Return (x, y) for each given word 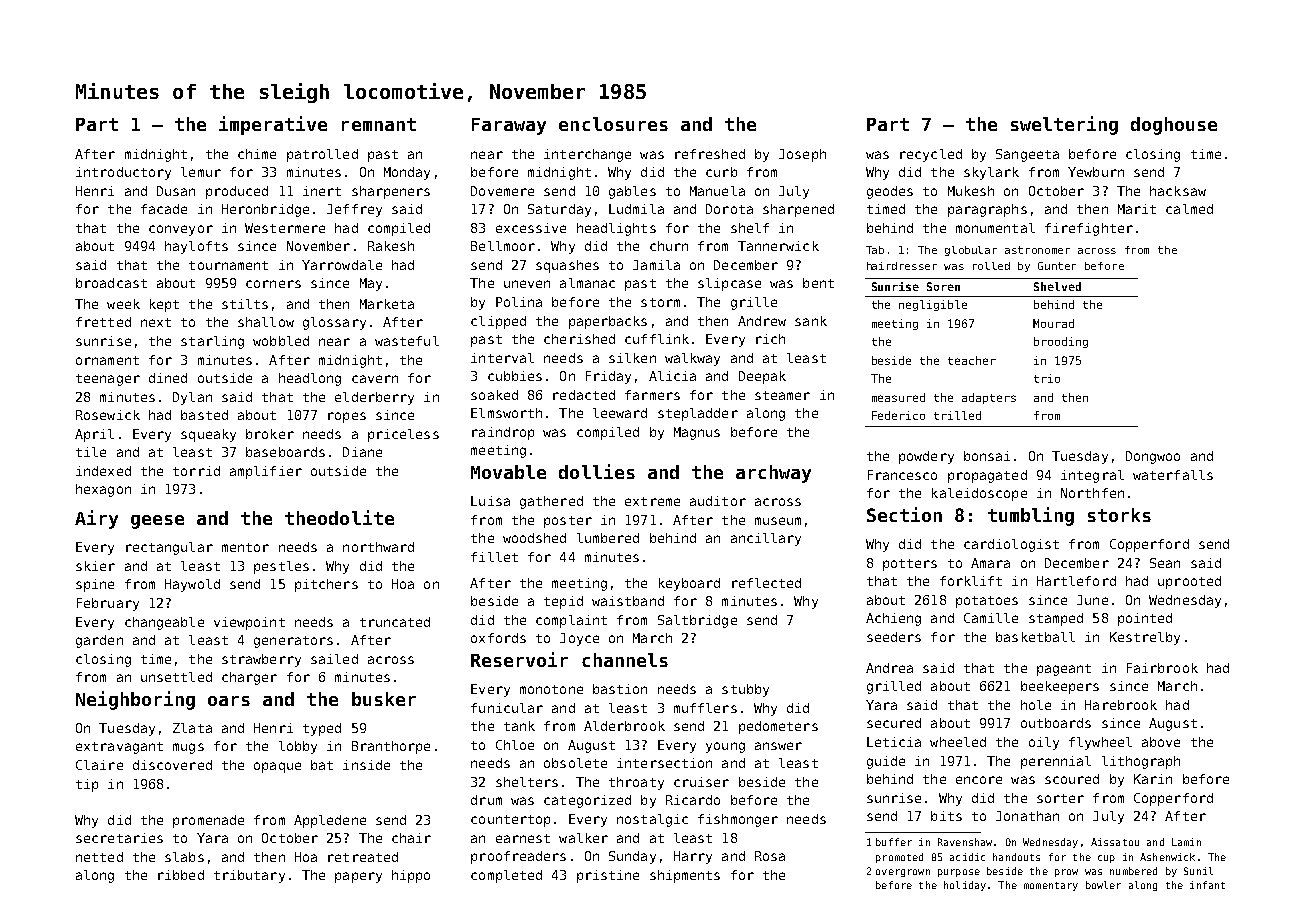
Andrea (889, 668)
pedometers (778, 727)
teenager (108, 380)
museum (778, 521)
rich (770, 339)
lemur (201, 172)
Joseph (802, 155)
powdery (926, 457)
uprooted (1189, 582)
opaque (277, 767)
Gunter (1057, 266)
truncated (395, 622)
